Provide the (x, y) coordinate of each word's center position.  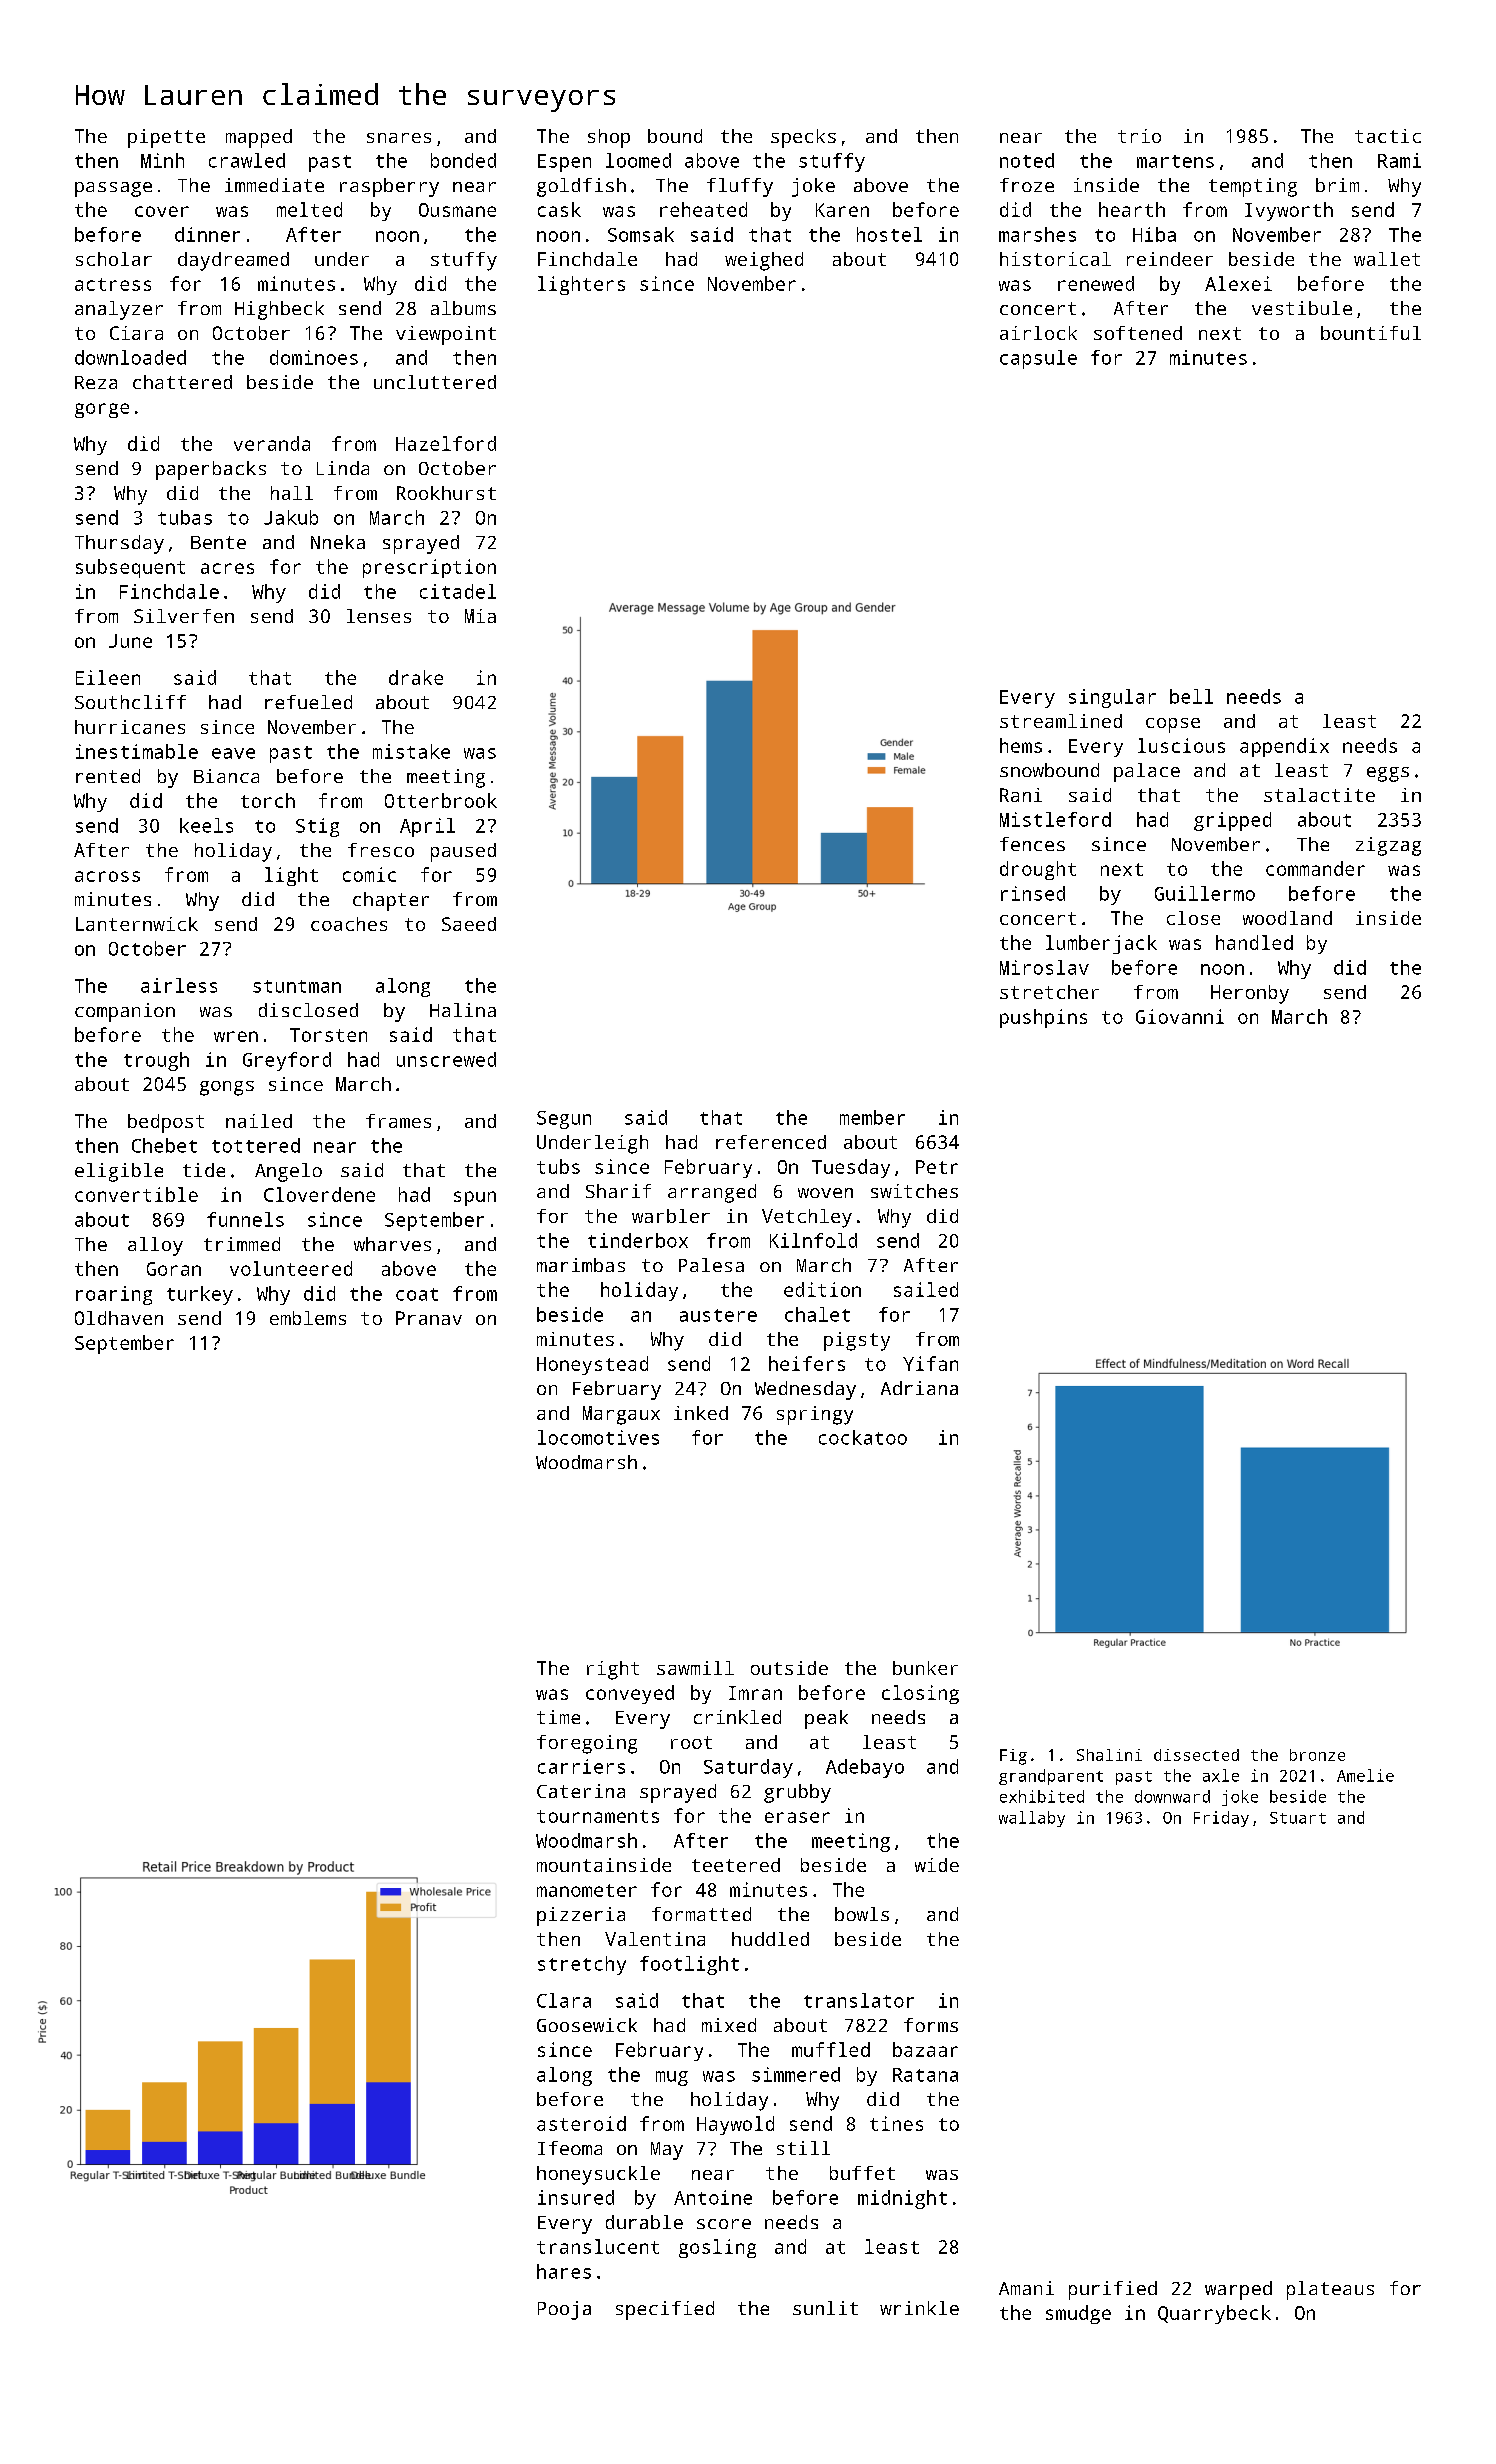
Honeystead (592, 1365)
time (558, 1717)
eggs (1388, 774)
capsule (1038, 359)
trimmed (242, 1244)
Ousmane (457, 210)
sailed (926, 1289)
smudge (1078, 2314)
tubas (185, 517)
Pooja (564, 2310)
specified (665, 2310)
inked (701, 1413)
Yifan (930, 1363)
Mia (480, 616)
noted (1027, 160)
